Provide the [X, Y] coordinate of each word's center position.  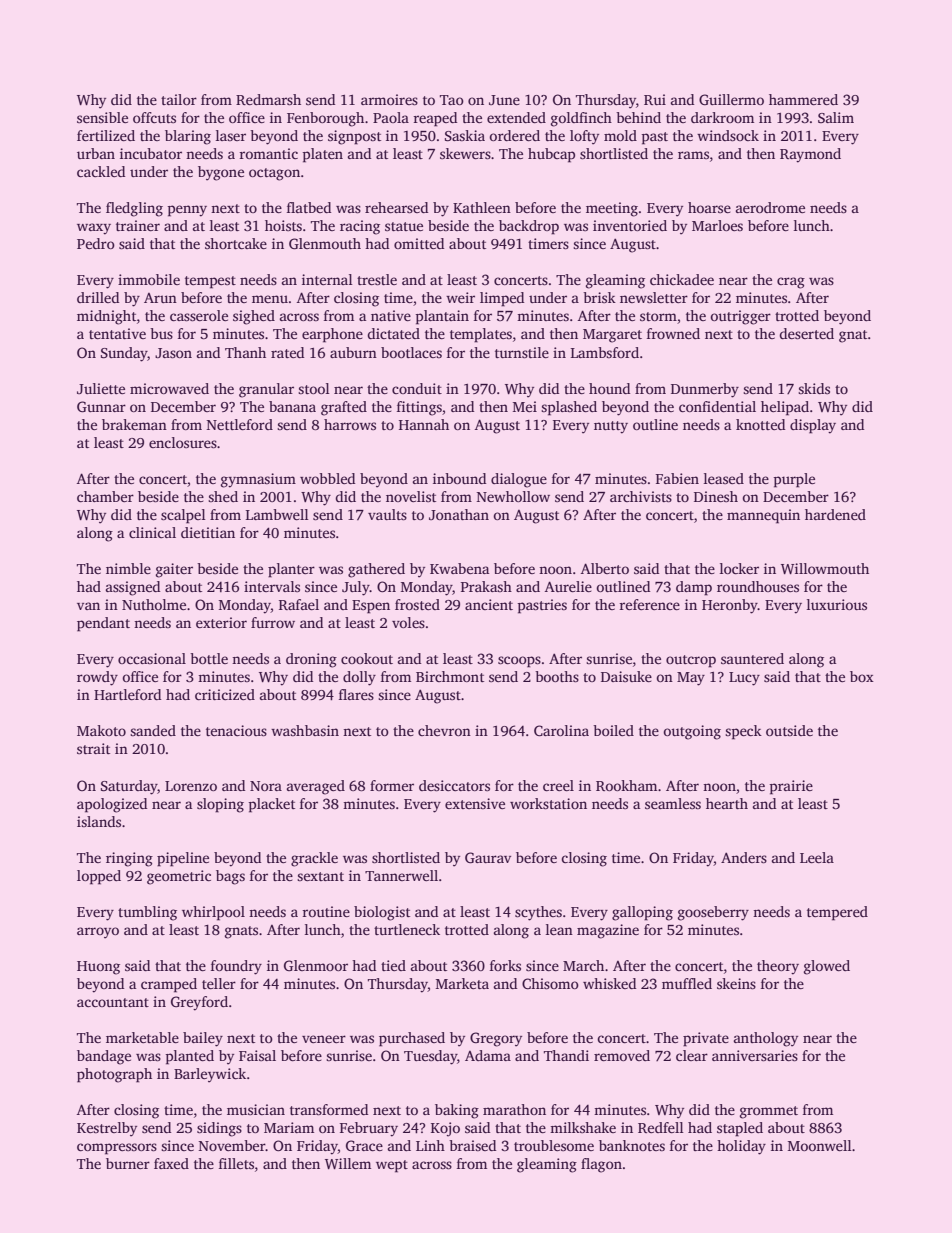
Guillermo [731, 99]
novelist [411, 496]
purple [794, 480]
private [706, 1039]
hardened [835, 514]
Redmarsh [268, 99]
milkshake [583, 1127]
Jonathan [459, 514]
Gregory [496, 1039]
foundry [236, 967]
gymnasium [258, 480]
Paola [391, 117]
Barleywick [210, 1075]
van [88, 606]
